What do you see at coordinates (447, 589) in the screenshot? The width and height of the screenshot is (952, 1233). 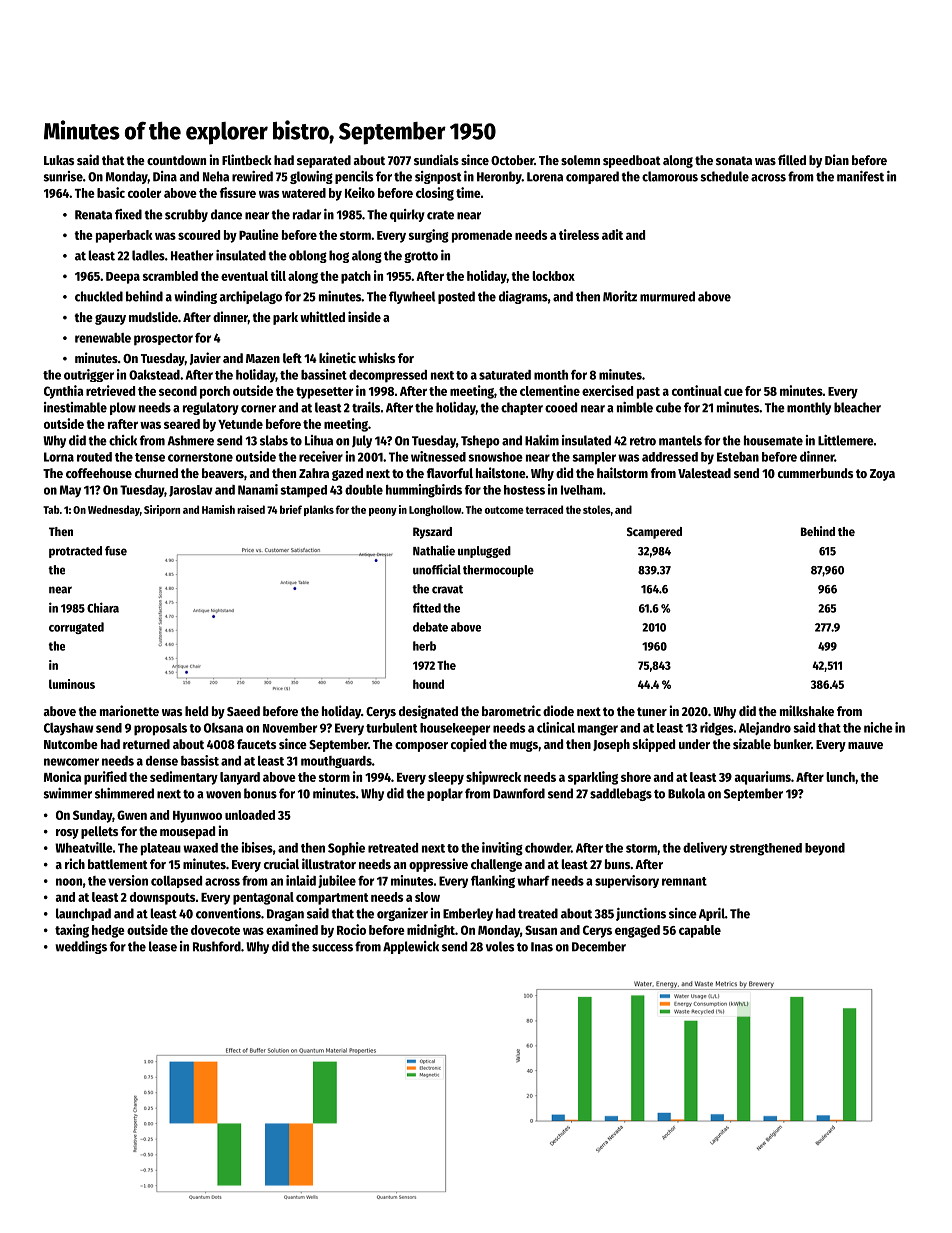 I see `cravat` at bounding box center [447, 589].
